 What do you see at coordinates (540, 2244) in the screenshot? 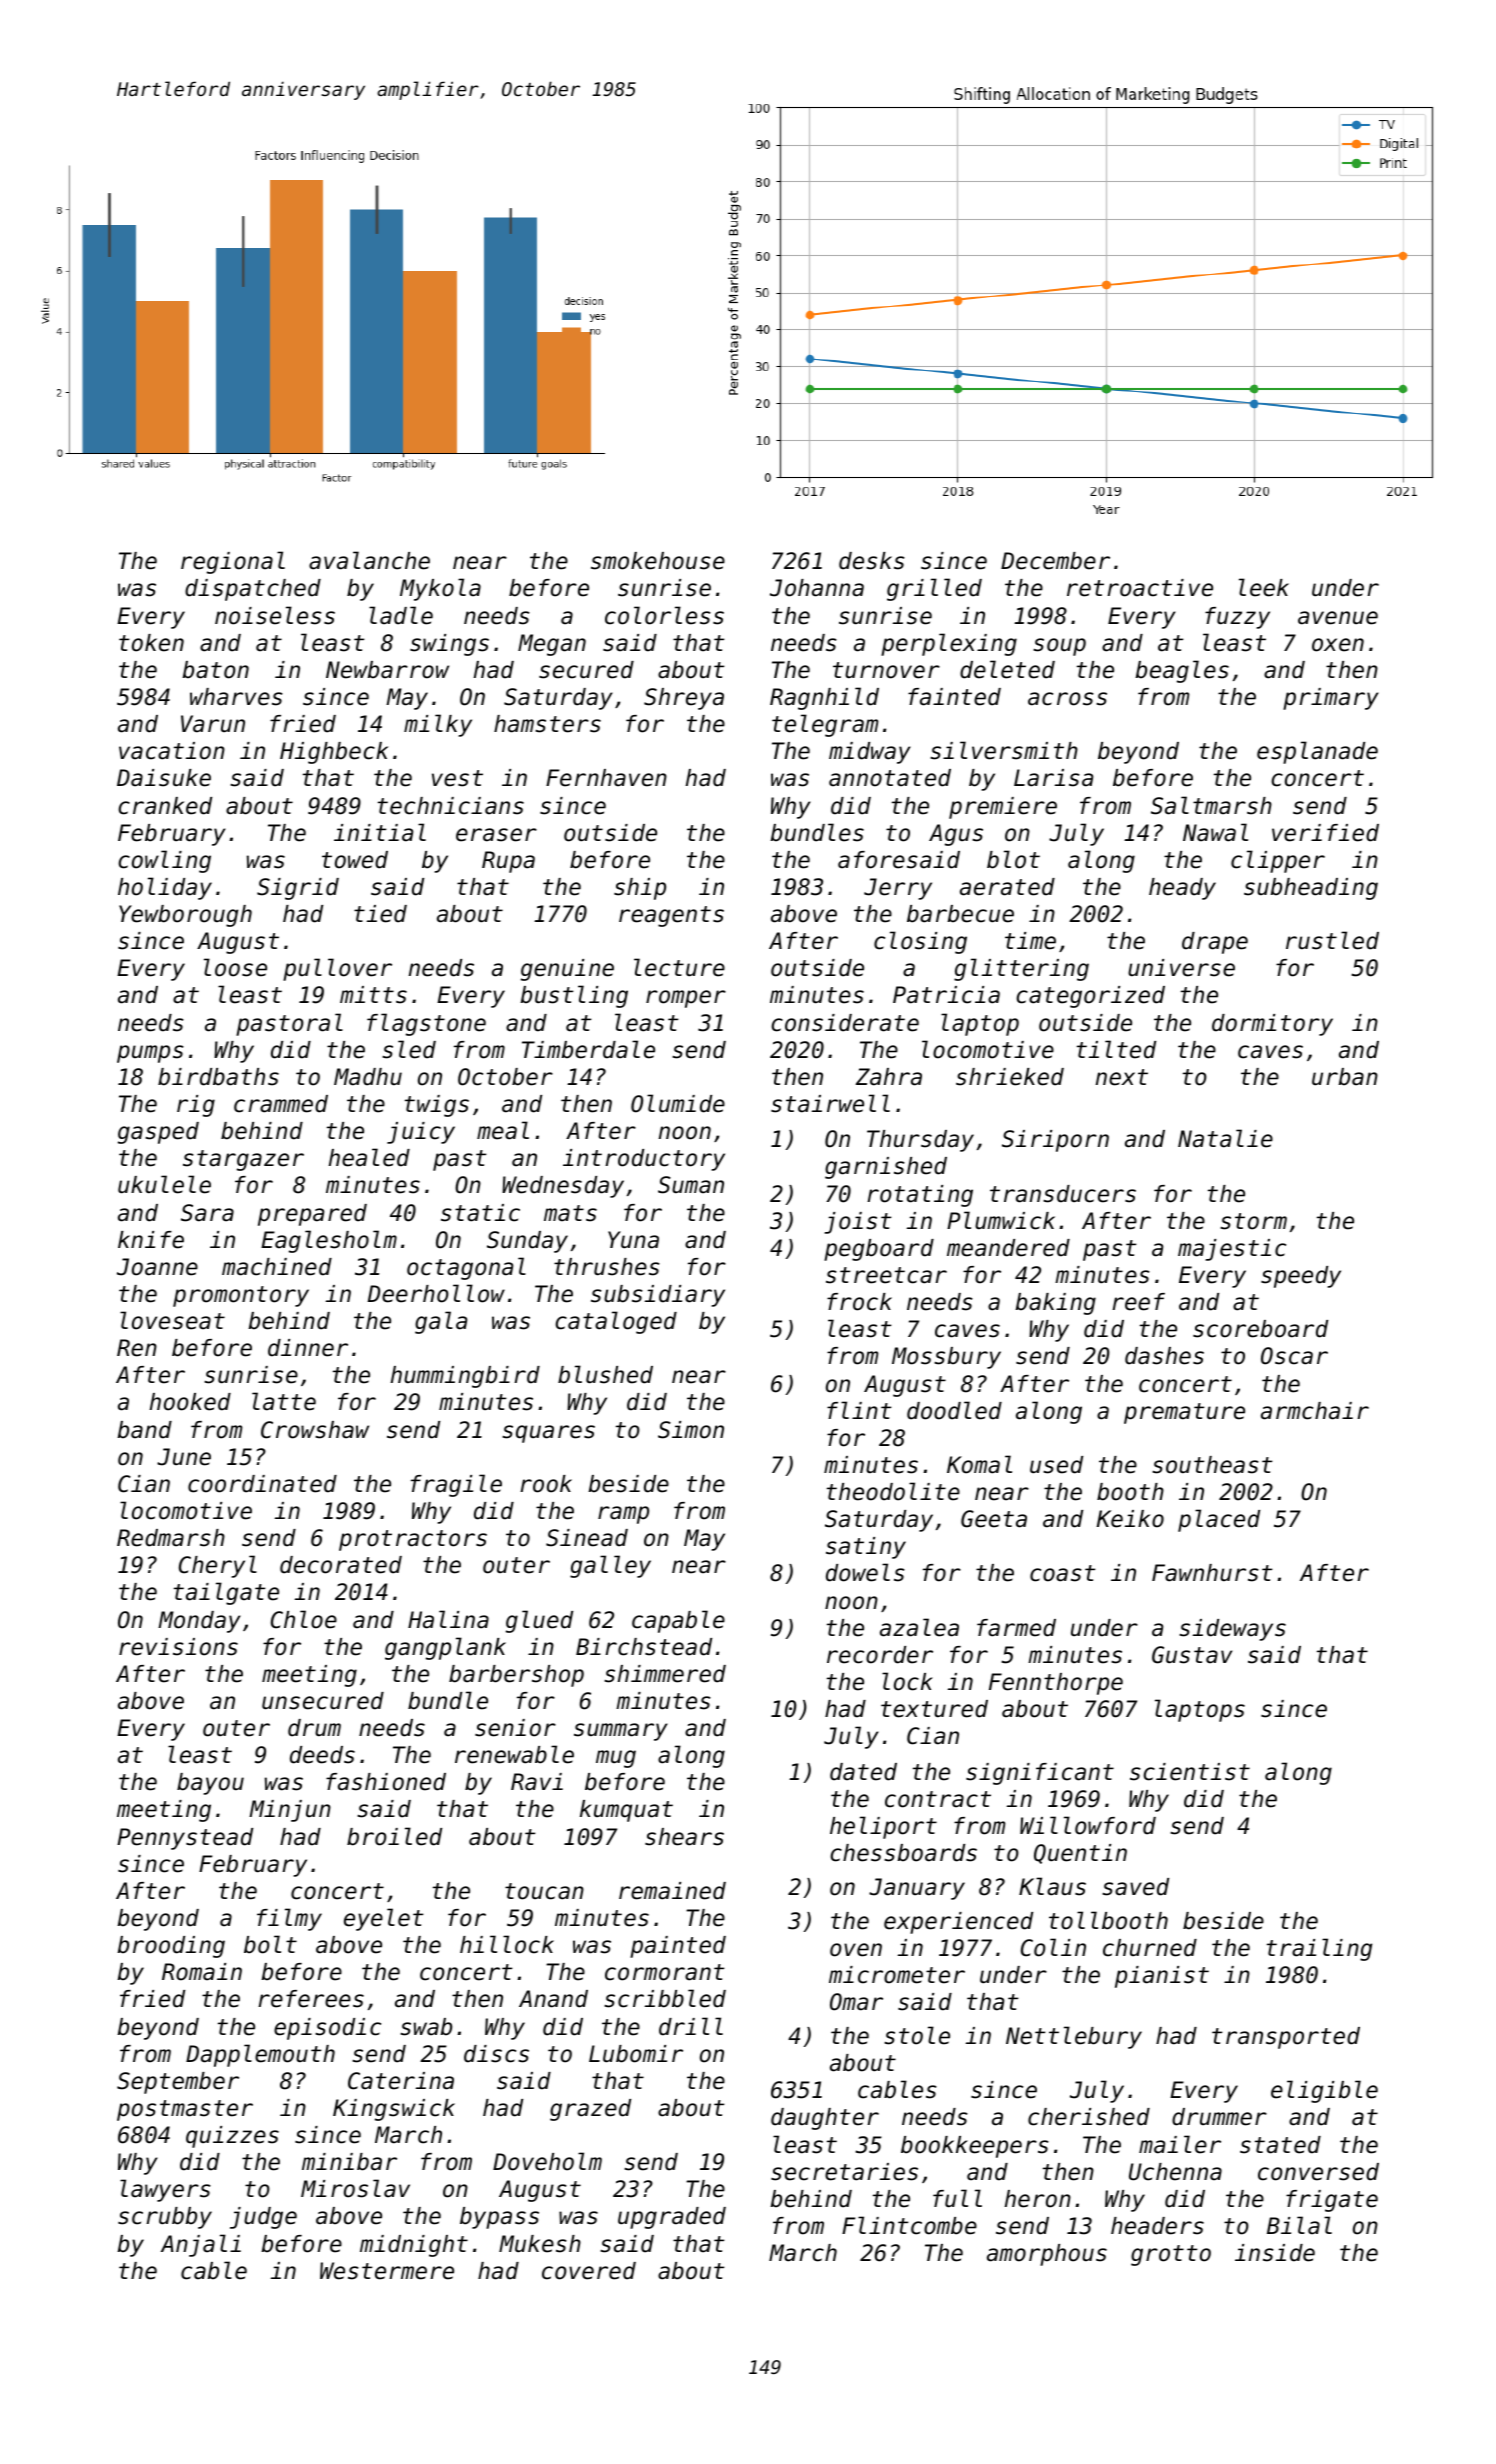
I see `Mukesh` at bounding box center [540, 2244].
